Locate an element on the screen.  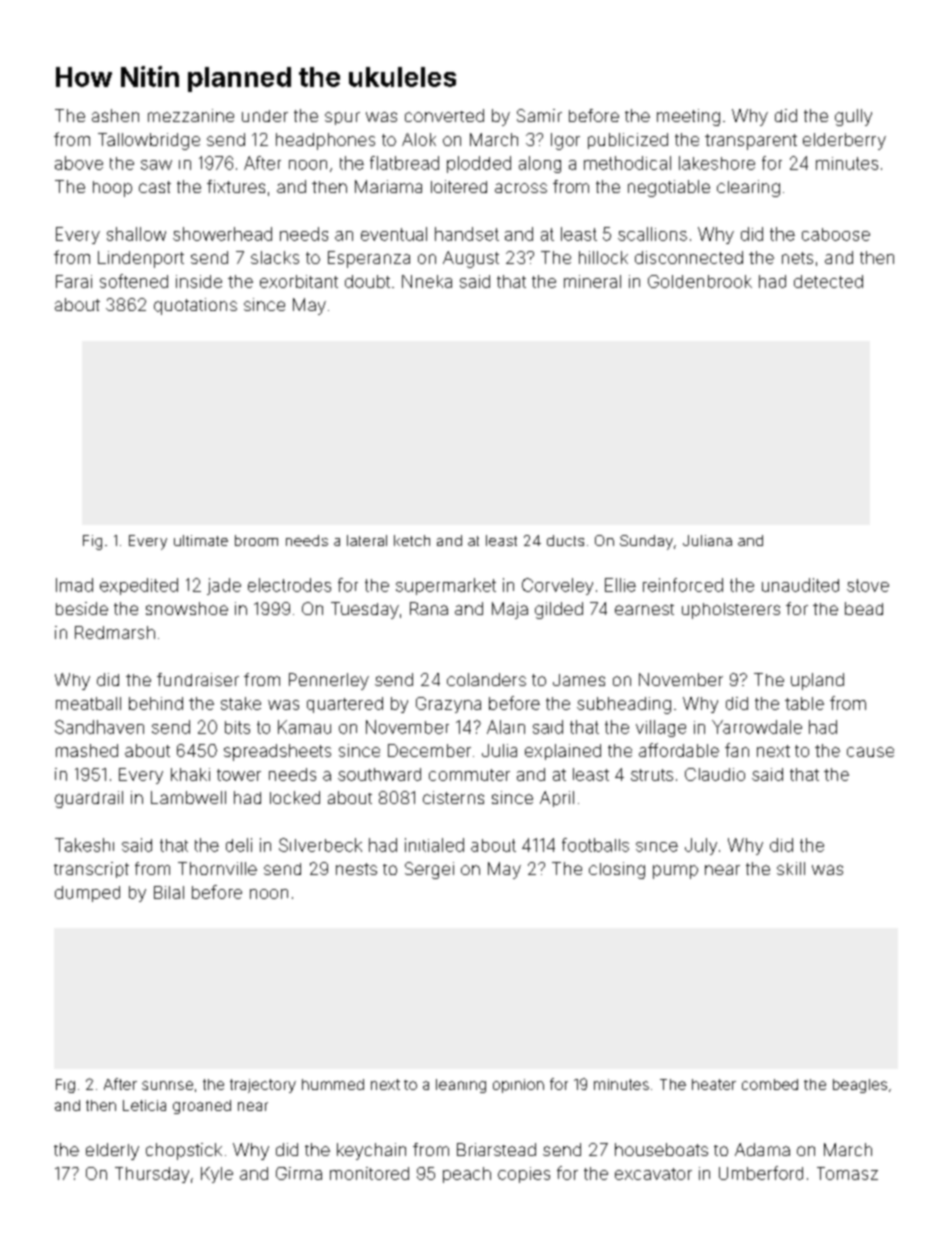
peach is located at coordinates (467, 1175).
